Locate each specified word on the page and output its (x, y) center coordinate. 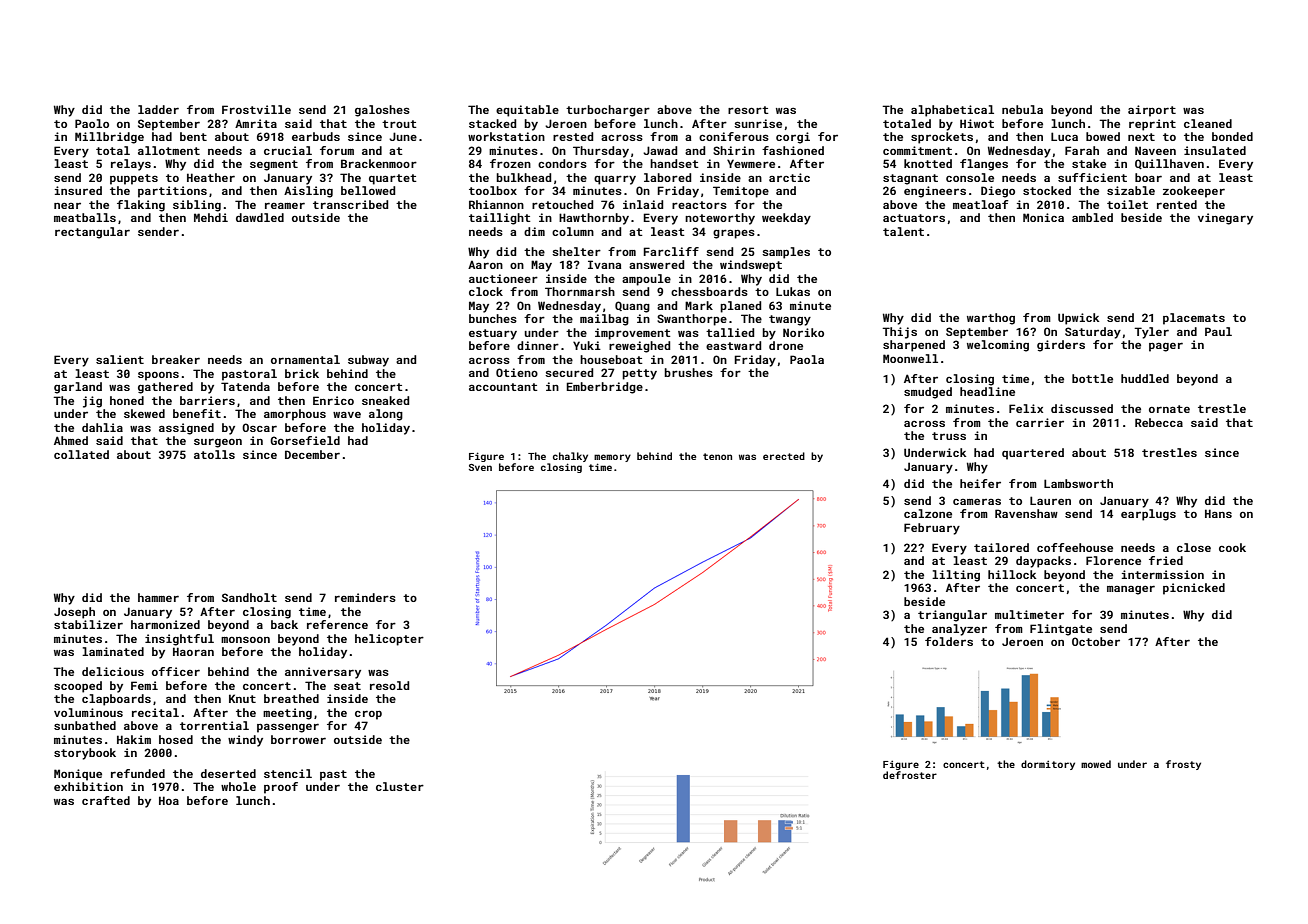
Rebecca (1159, 422)
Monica (1043, 217)
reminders (365, 597)
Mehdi (211, 217)
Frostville (256, 109)
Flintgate (1061, 630)
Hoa (169, 800)
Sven (480, 467)
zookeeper (1194, 192)
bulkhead (523, 177)
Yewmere (751, 163)
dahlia (102, 427)
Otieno (517, 372)
